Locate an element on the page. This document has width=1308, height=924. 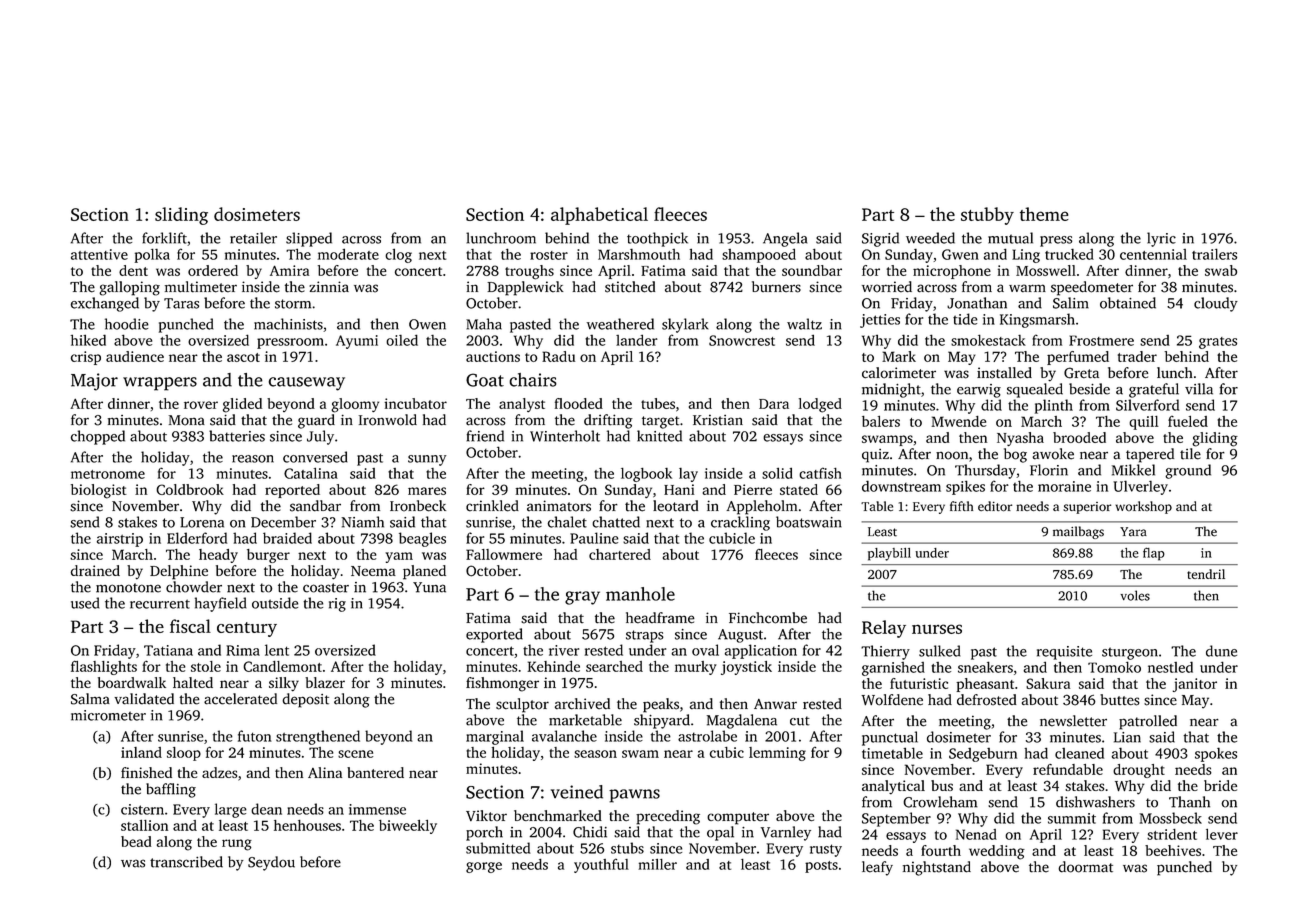
theme is located at coordinates (1044, 214).
